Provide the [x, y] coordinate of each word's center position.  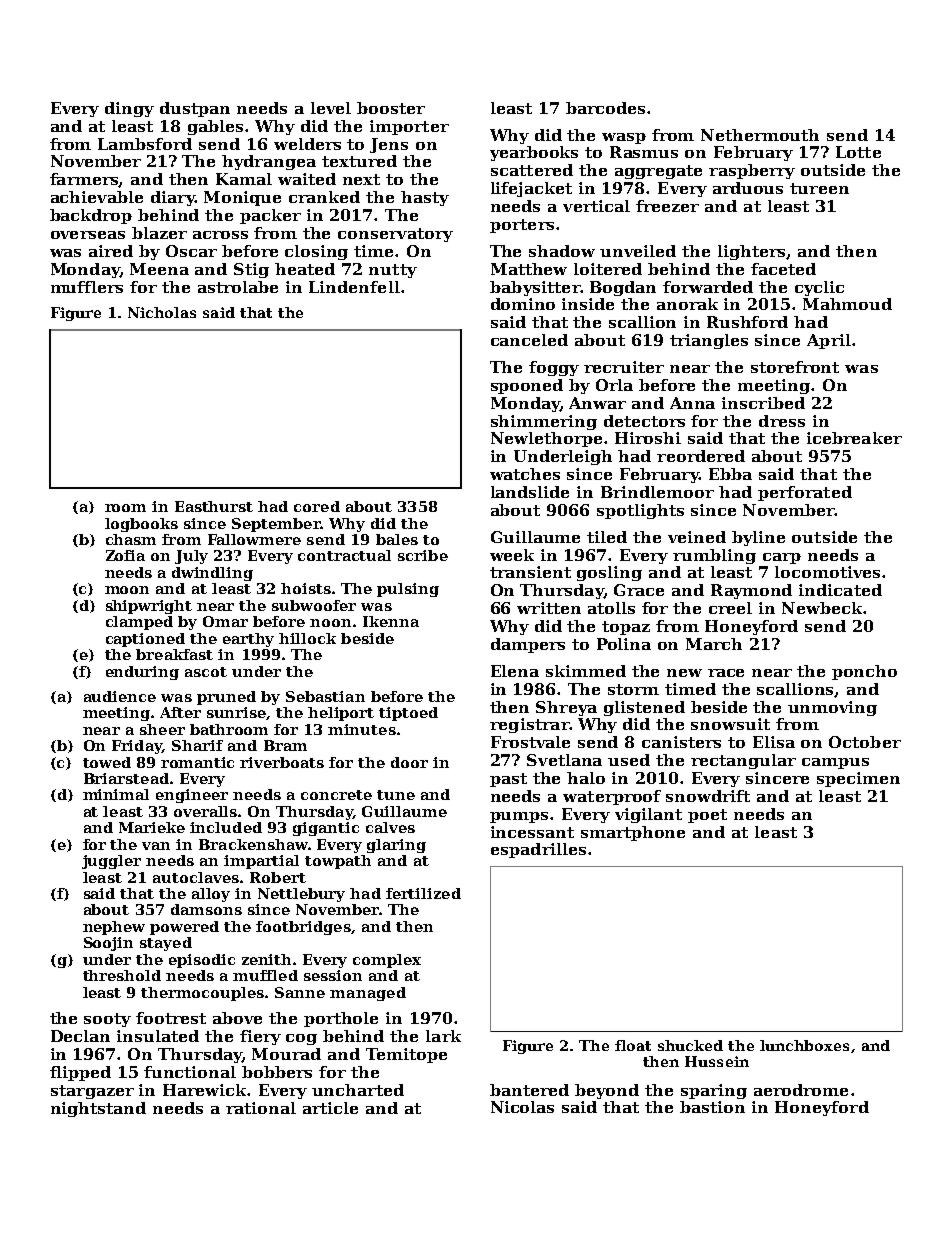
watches [525, 474]
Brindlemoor [657, 492]
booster [391, 108]
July [191, 557]
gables [217, 127]
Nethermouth [760, 135]
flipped [80, 1073]
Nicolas [522, 1107]
